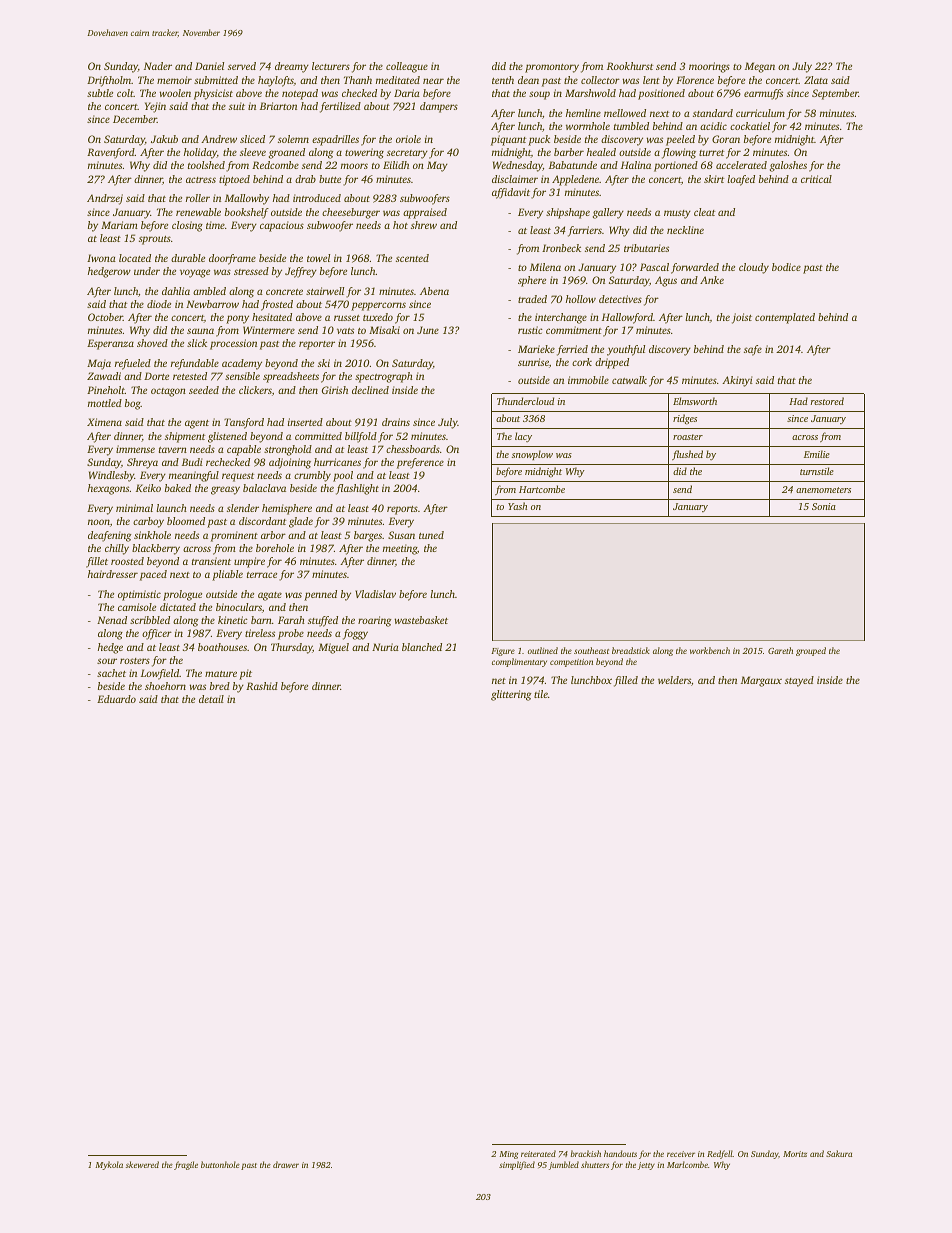 This screenshot has height=1233, width=952. What do you see at coordinates (588, 126) in the screenshot?
I see `wormhole` at bounding box center [588, 126].
